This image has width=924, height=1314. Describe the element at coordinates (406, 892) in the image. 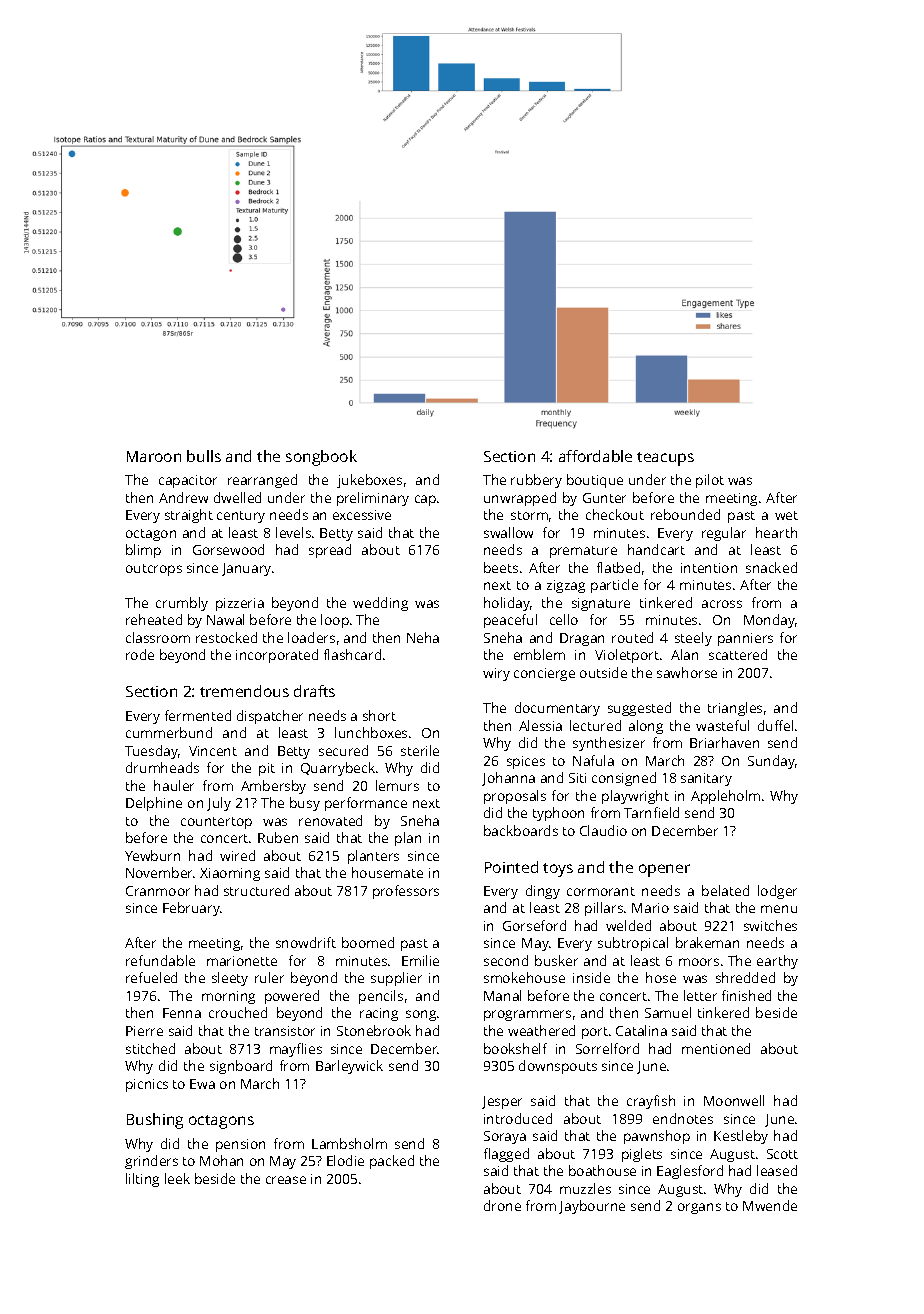

I see `professors` at that location.
